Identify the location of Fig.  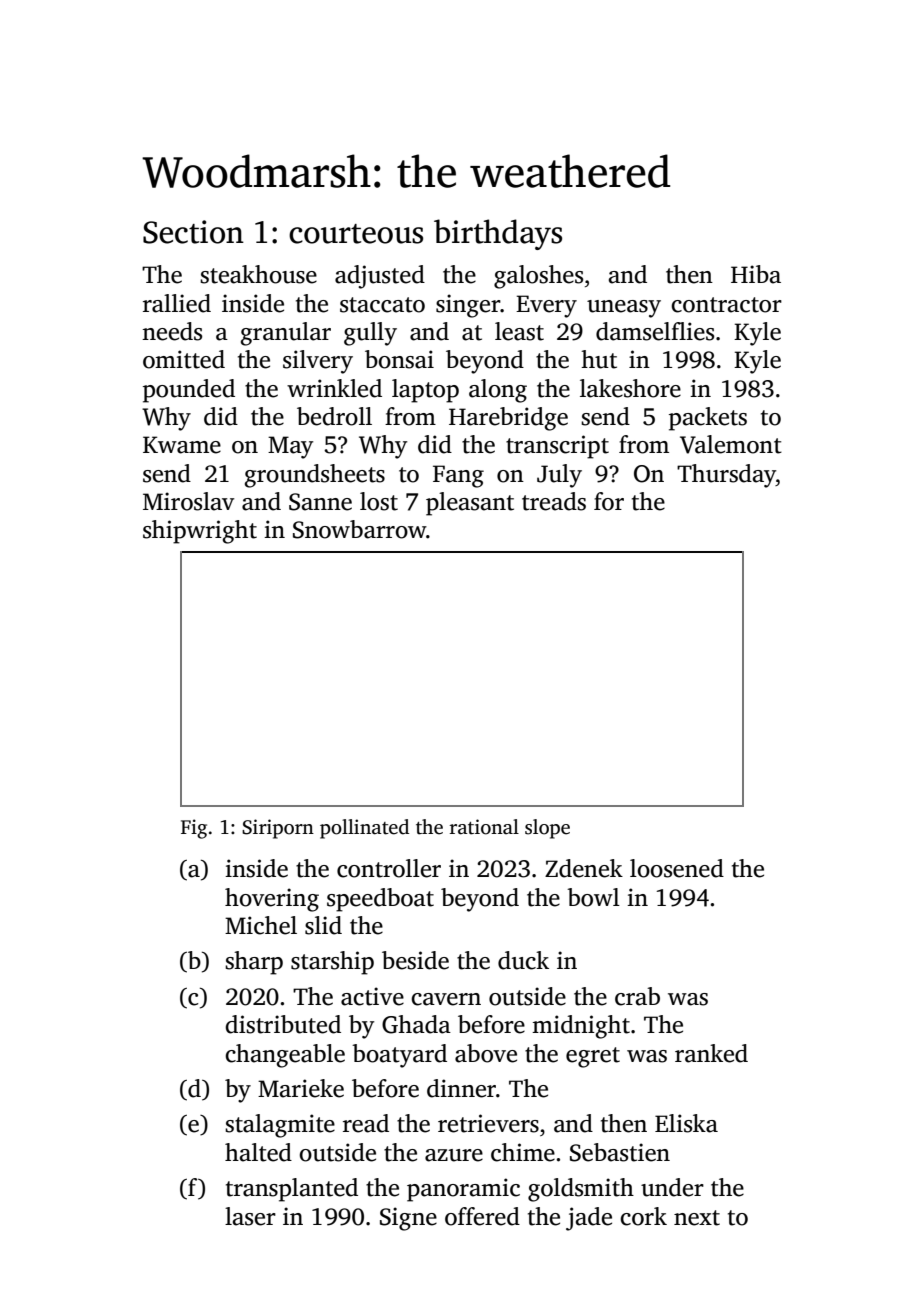
(194, 829).
